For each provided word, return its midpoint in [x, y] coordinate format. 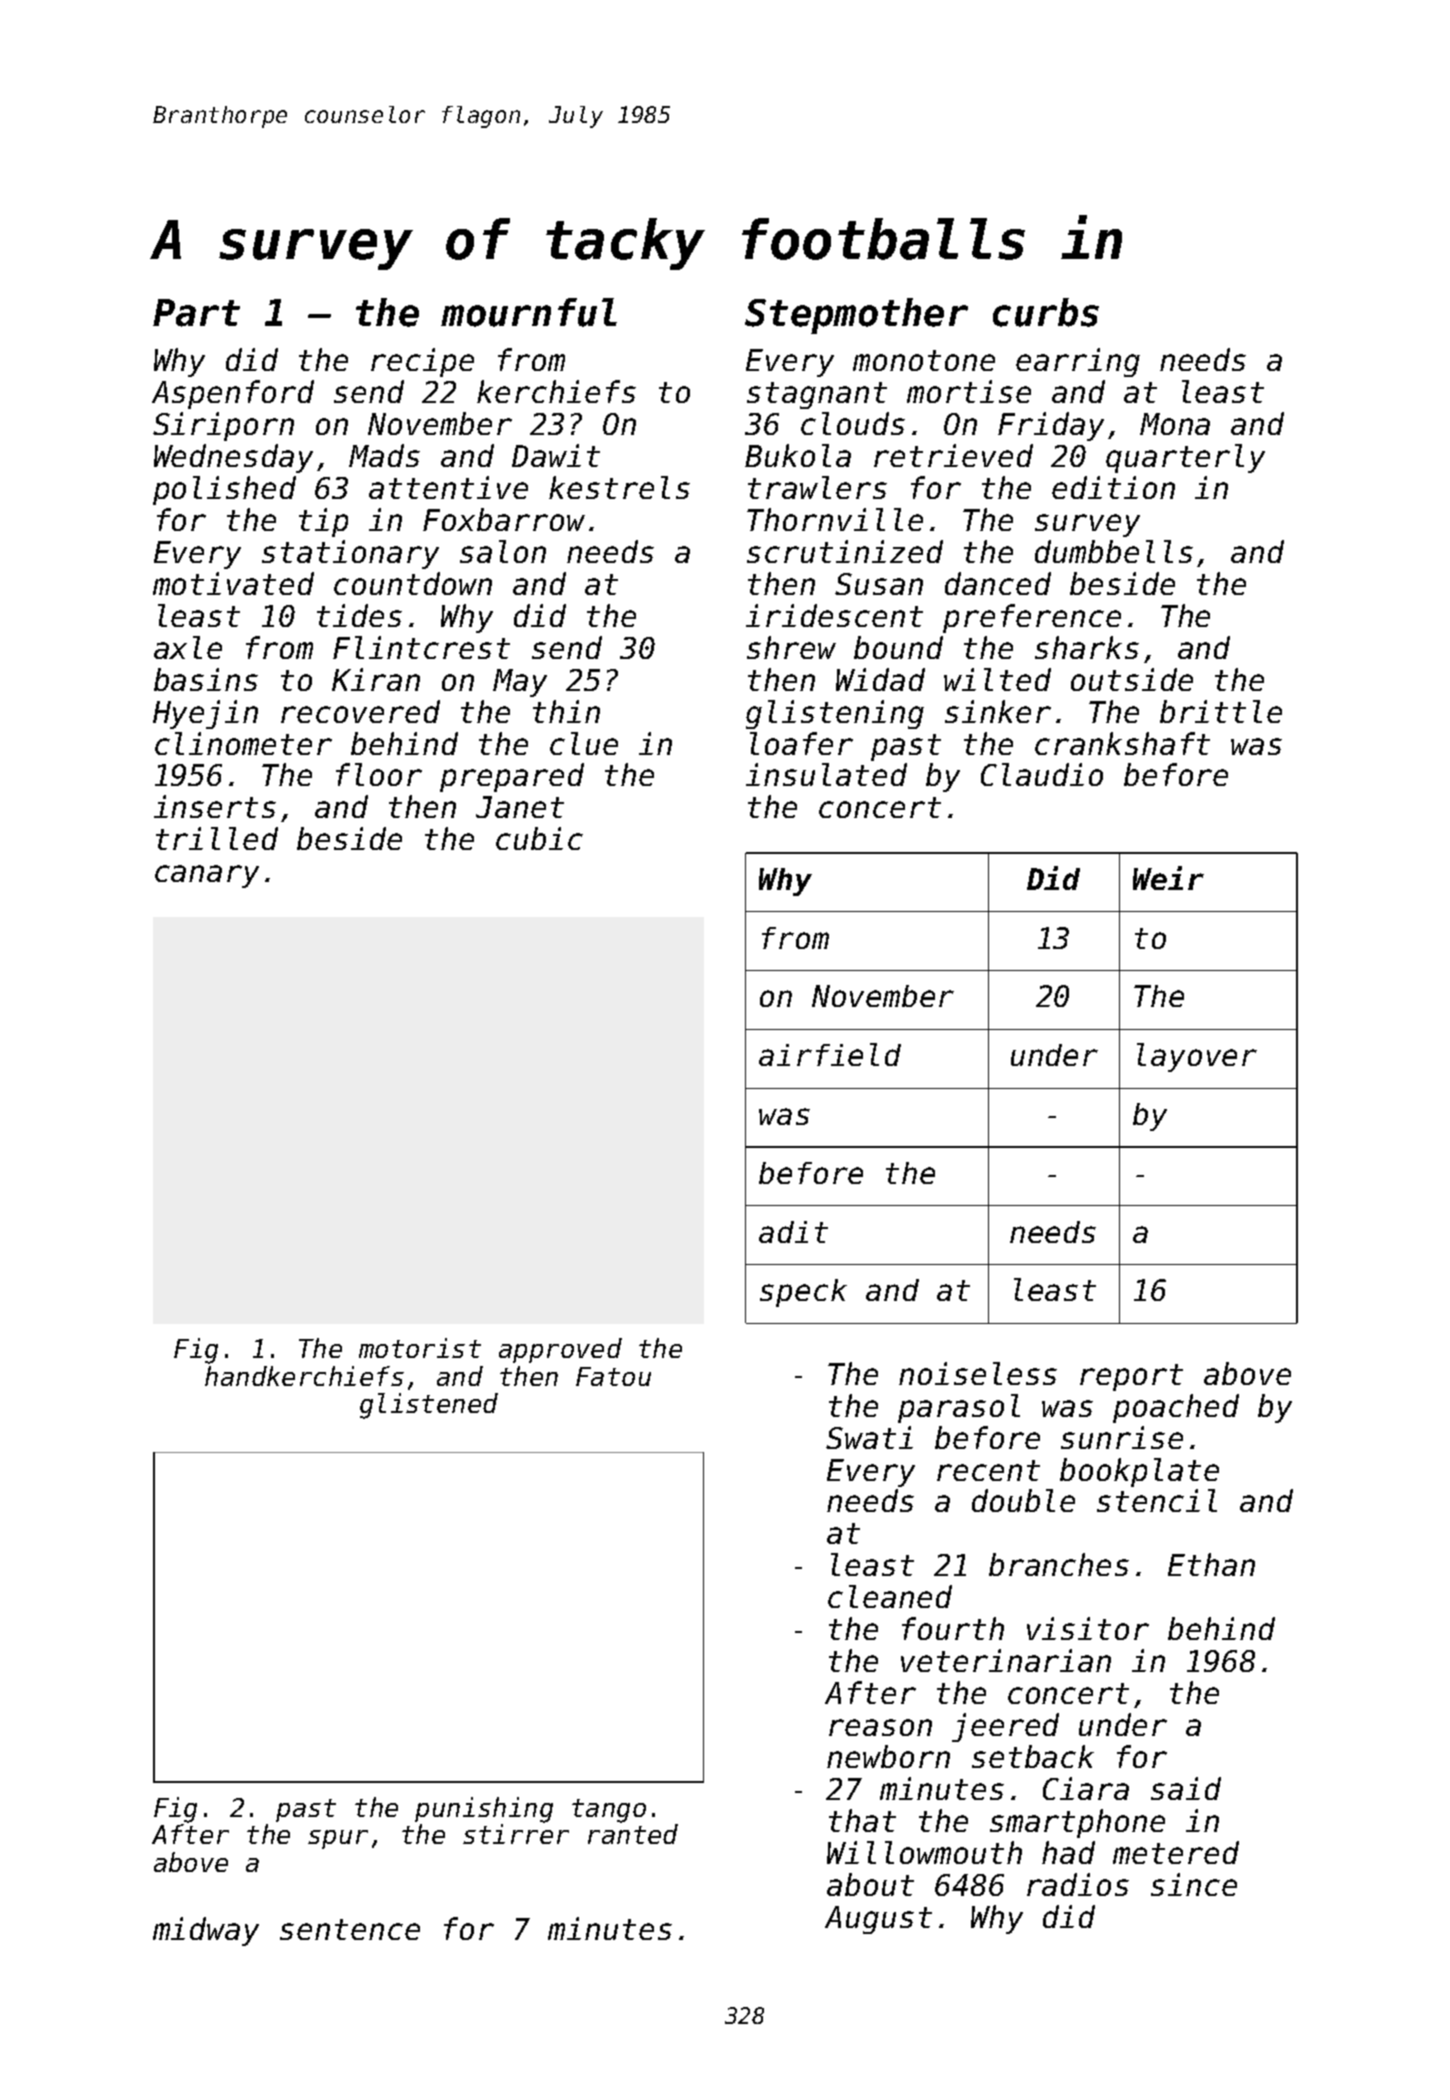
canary [207, 876]
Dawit [556, 455]
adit [793, 1232]
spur [338, 1839]
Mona [1175, 424]
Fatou [613, 1376]
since [1194, 1884]
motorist [420, 1348]
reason [880, 1727]
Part [196, 313]
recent [988, 1470]
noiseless [978, 1373]
